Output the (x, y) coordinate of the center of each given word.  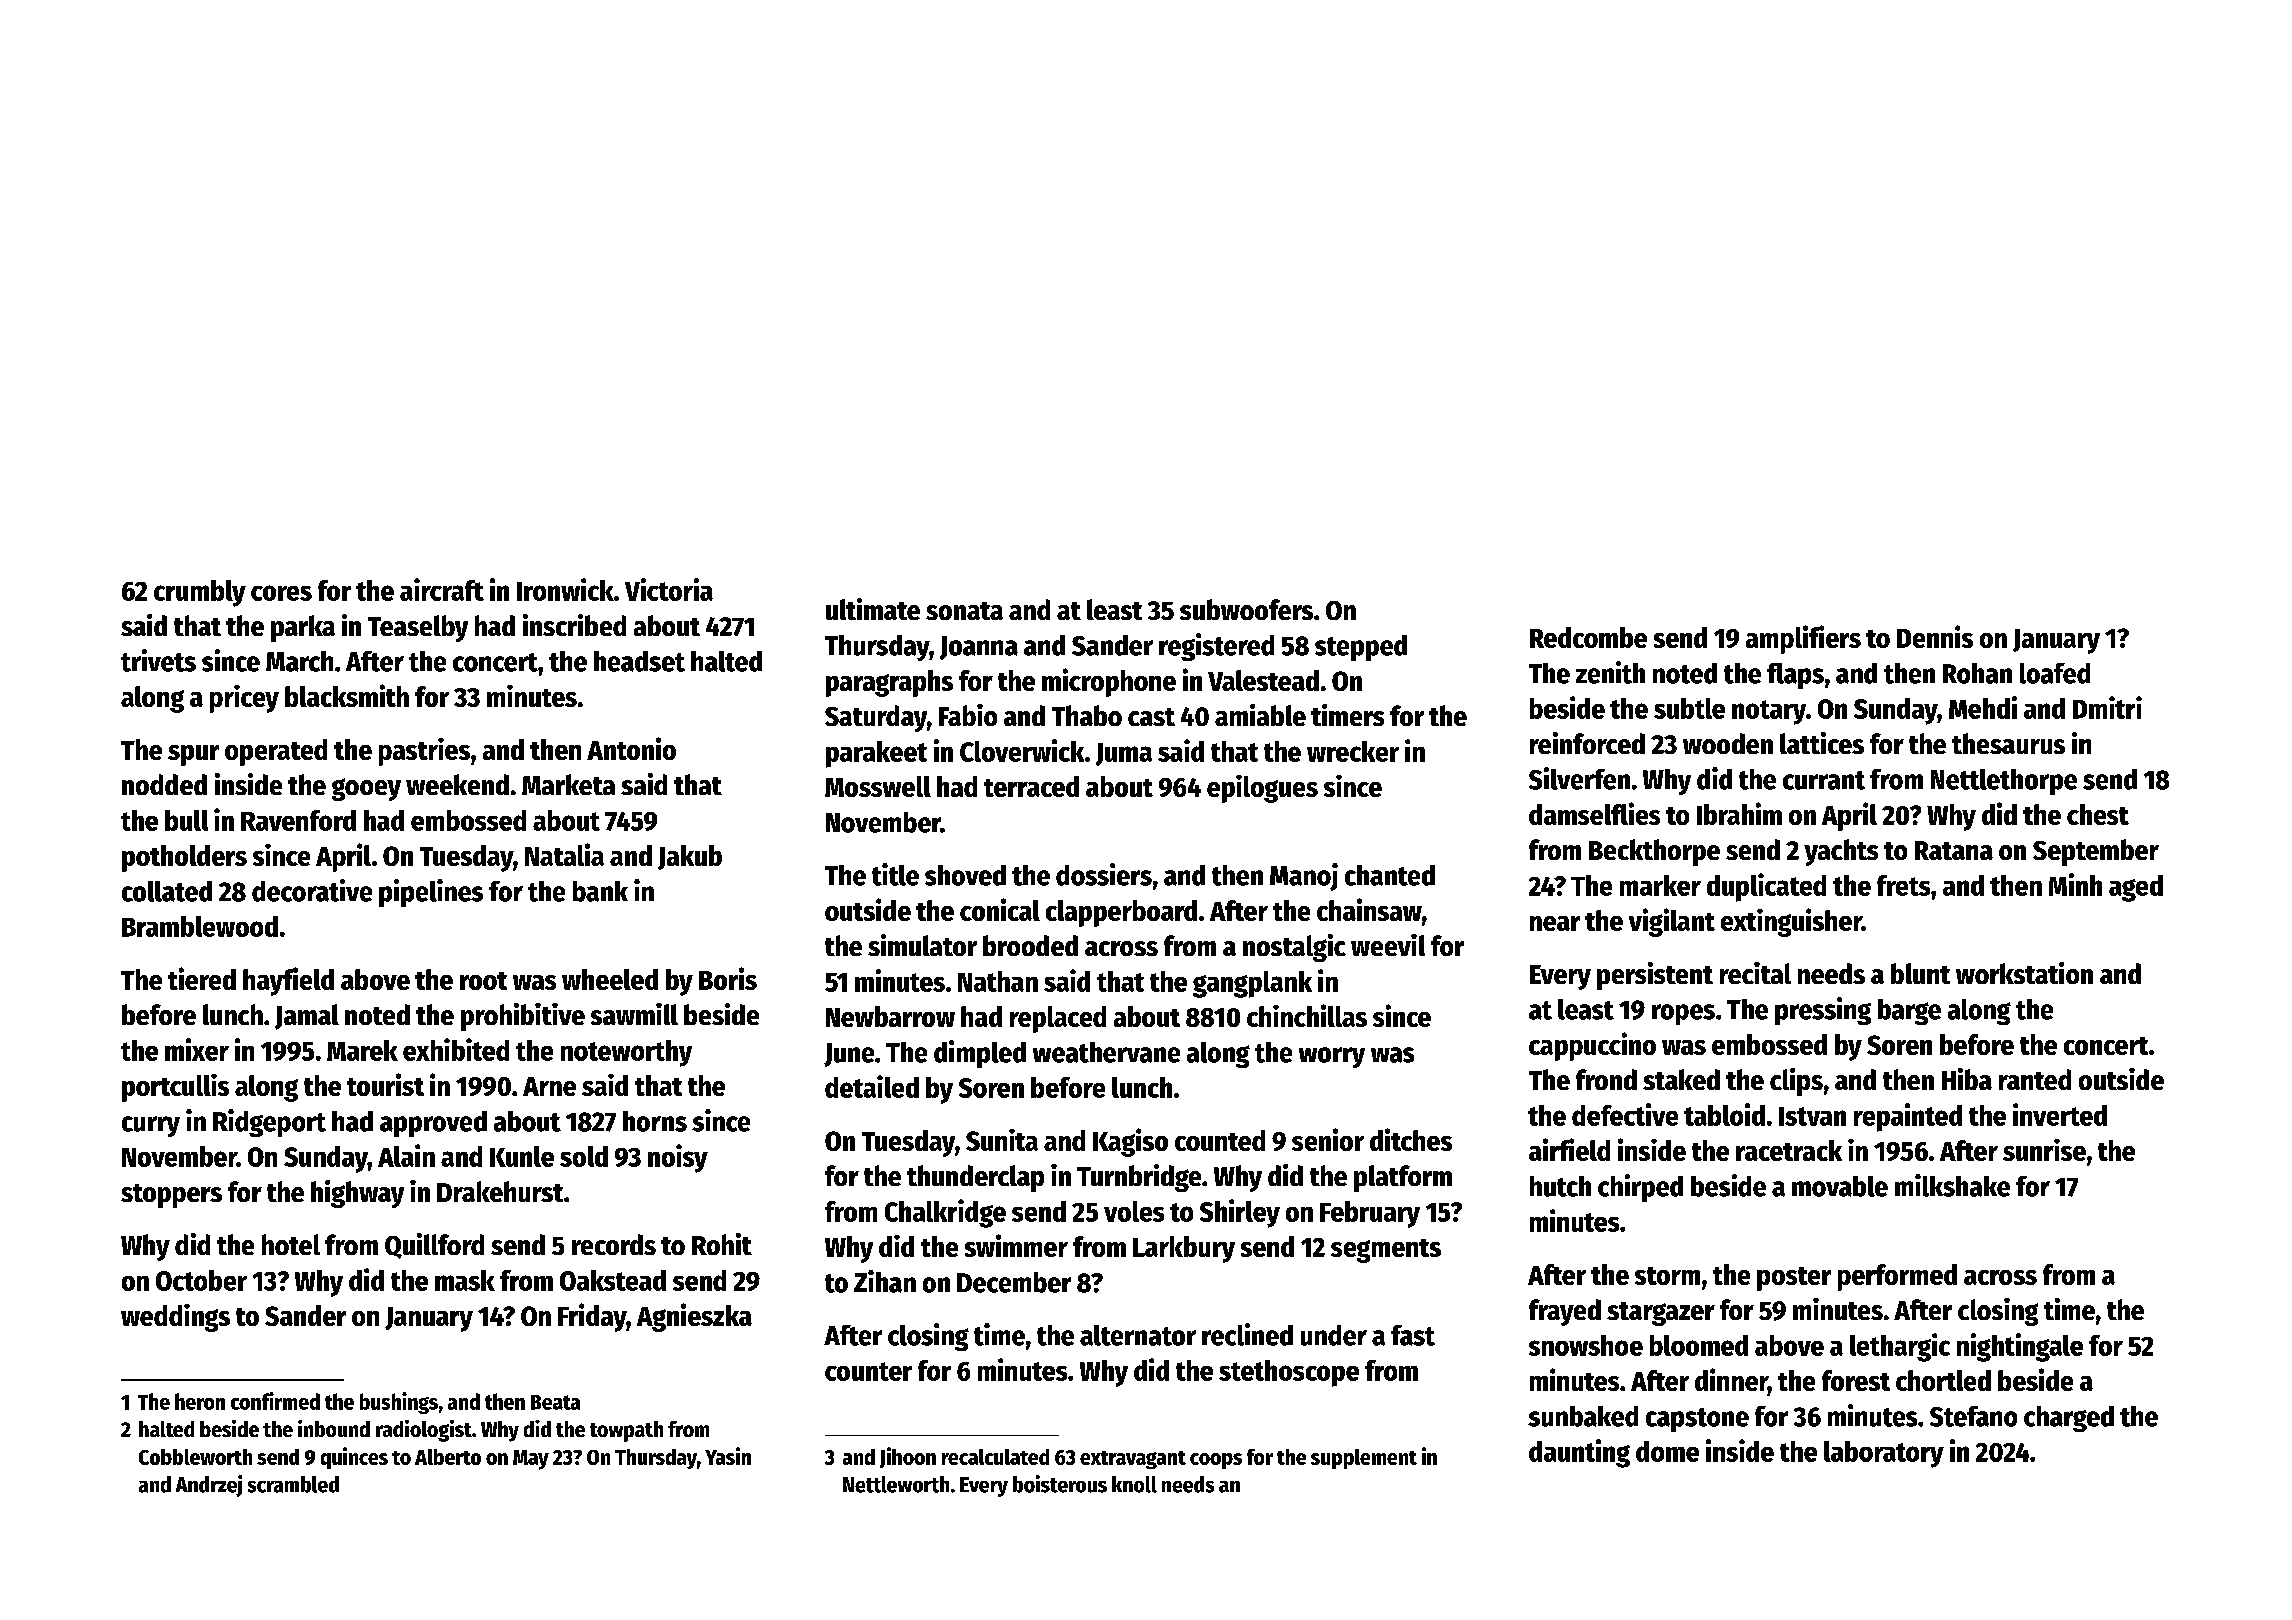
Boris (728, 978)
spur (193, 755)
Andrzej (209, 1486)
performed (1897, 1277)
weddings (175, 1318)
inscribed (574, 625)
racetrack (1789, 1150)
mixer (197, 1049)
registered (1216, 647)
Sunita (1002, 1140)
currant (1824, 780)
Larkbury (1184, 1249)
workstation (2024, 973)
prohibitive (523, 1017)
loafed (2055, 673)
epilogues (1262, 789)
